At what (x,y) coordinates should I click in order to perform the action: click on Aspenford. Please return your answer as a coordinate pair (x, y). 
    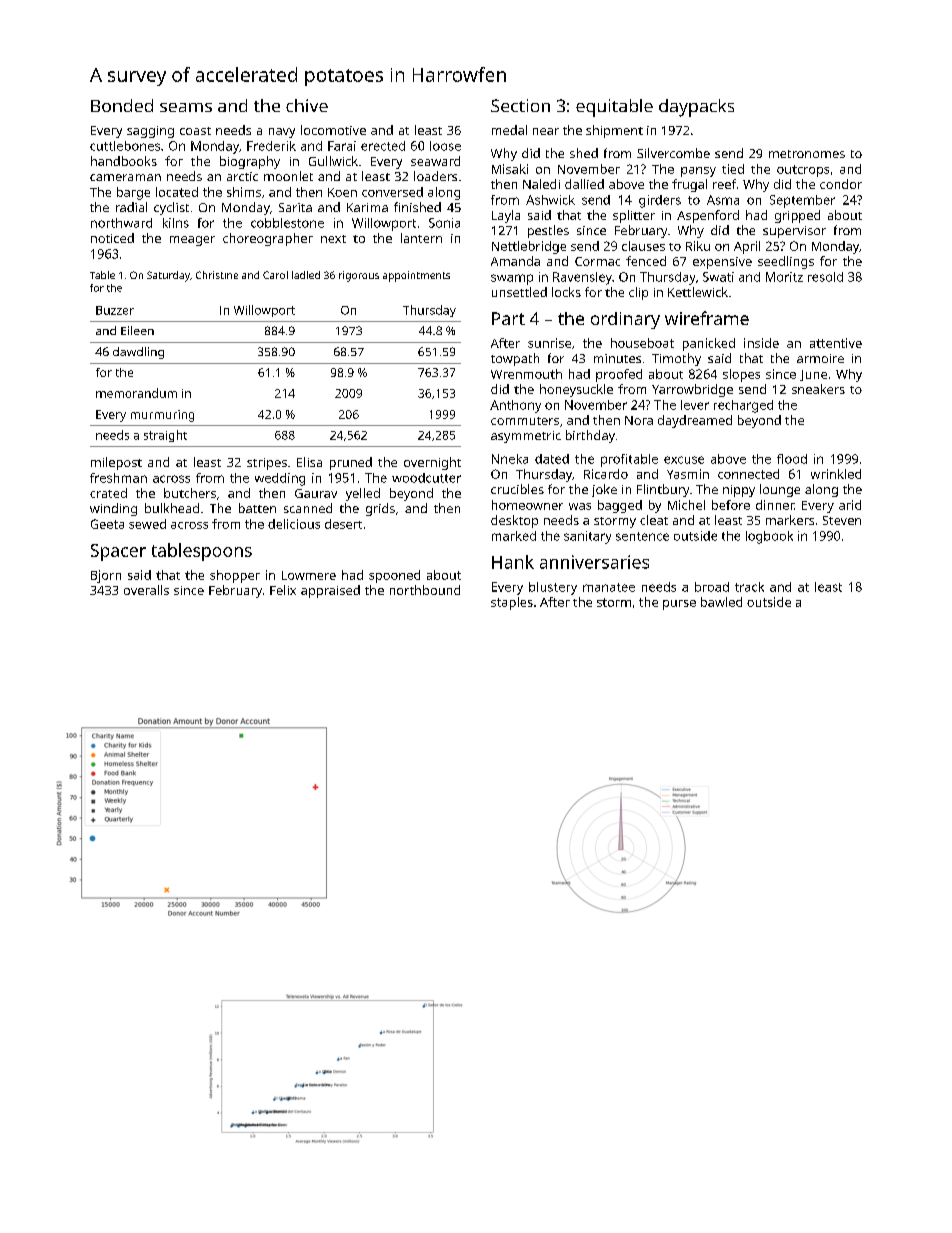
    Looking at the image, I should click on (708, 216).
